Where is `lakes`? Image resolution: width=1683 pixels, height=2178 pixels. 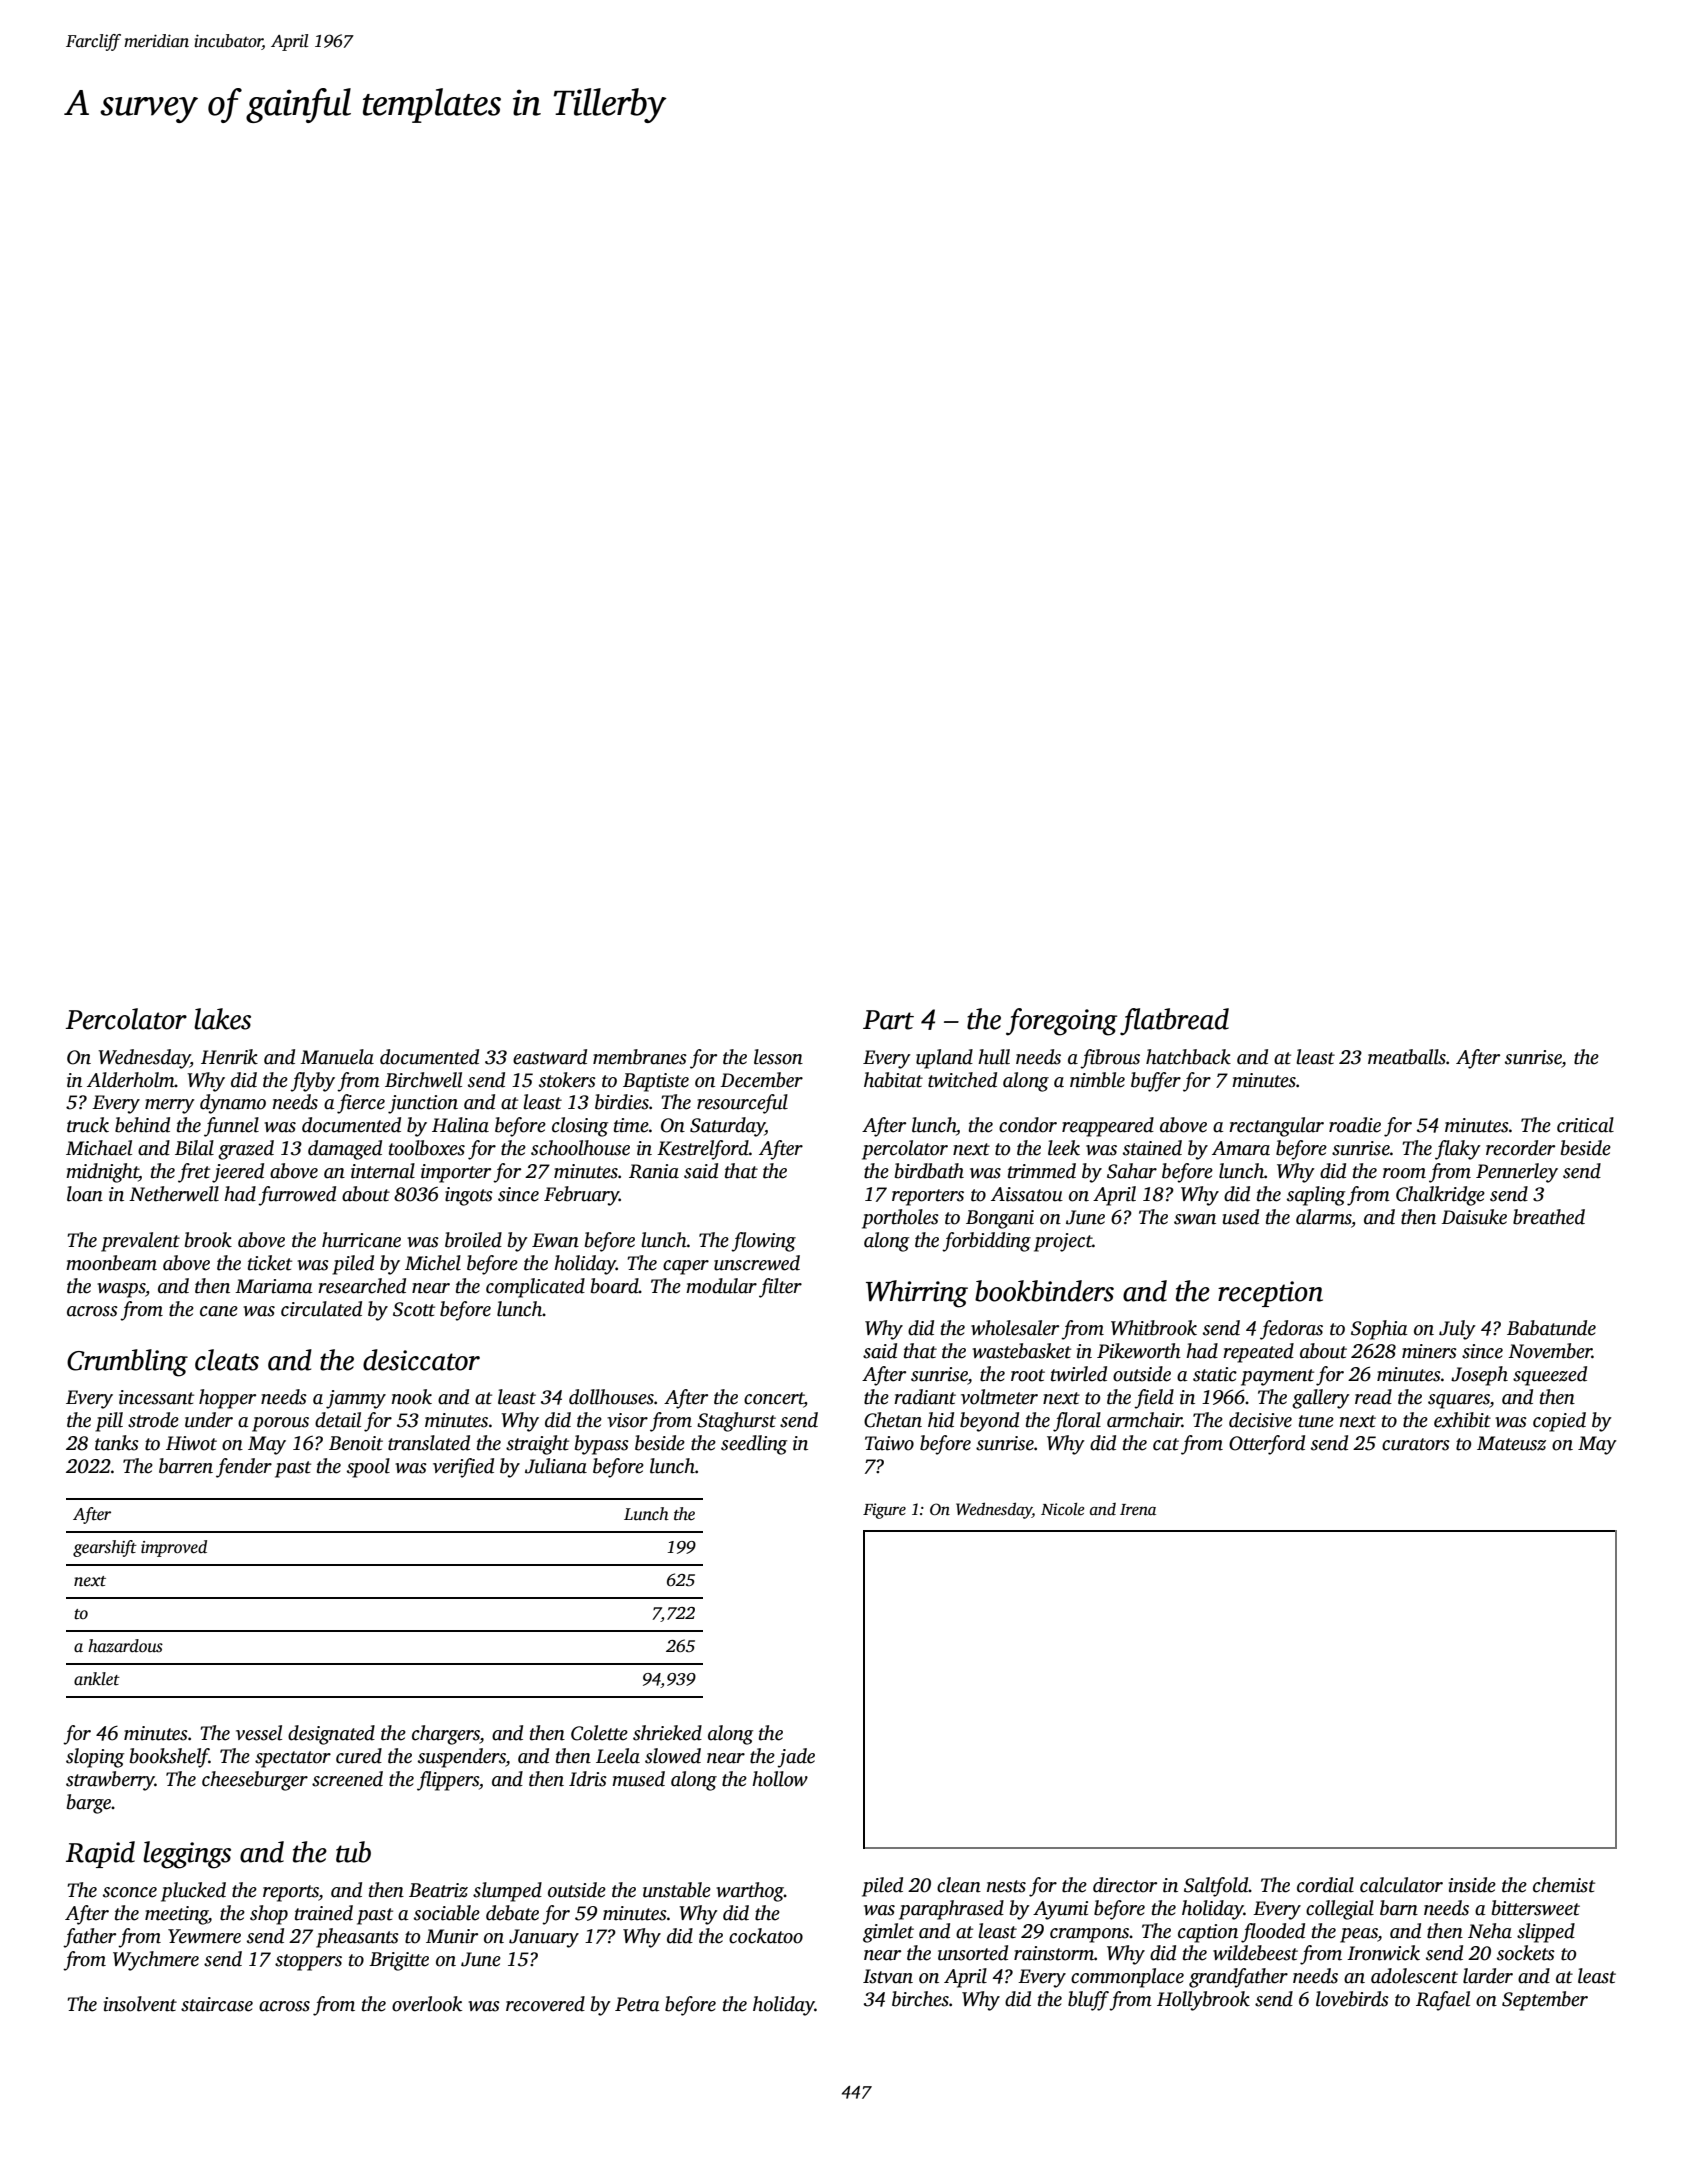
lakes is located at coordinates (222, 1019).
